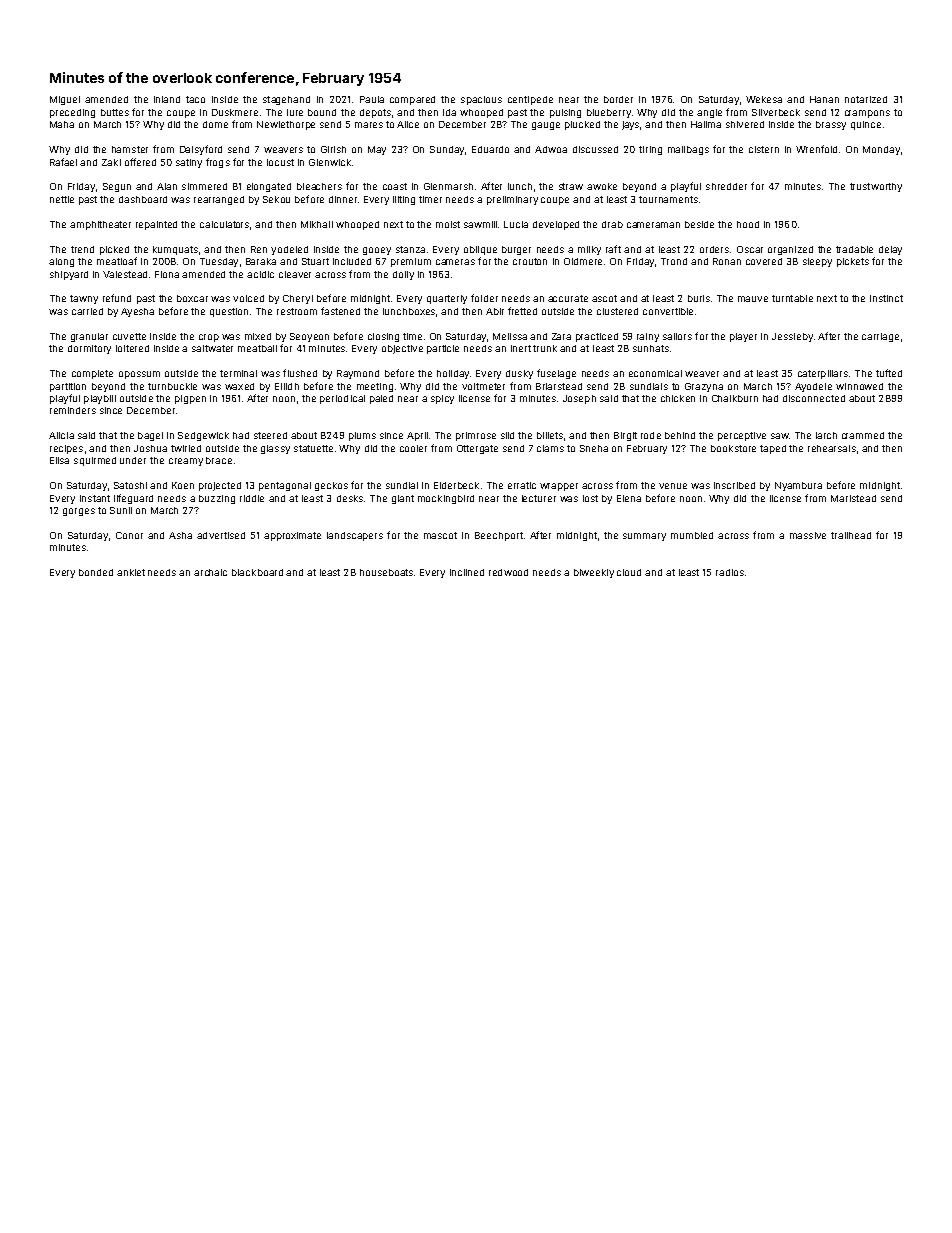 Image resolution: width=952 pixels, height=1233 pixels. What do you see at coordinates (130, 485) in the image?
I see `Satoshi` at bounding box center [130, 485].
